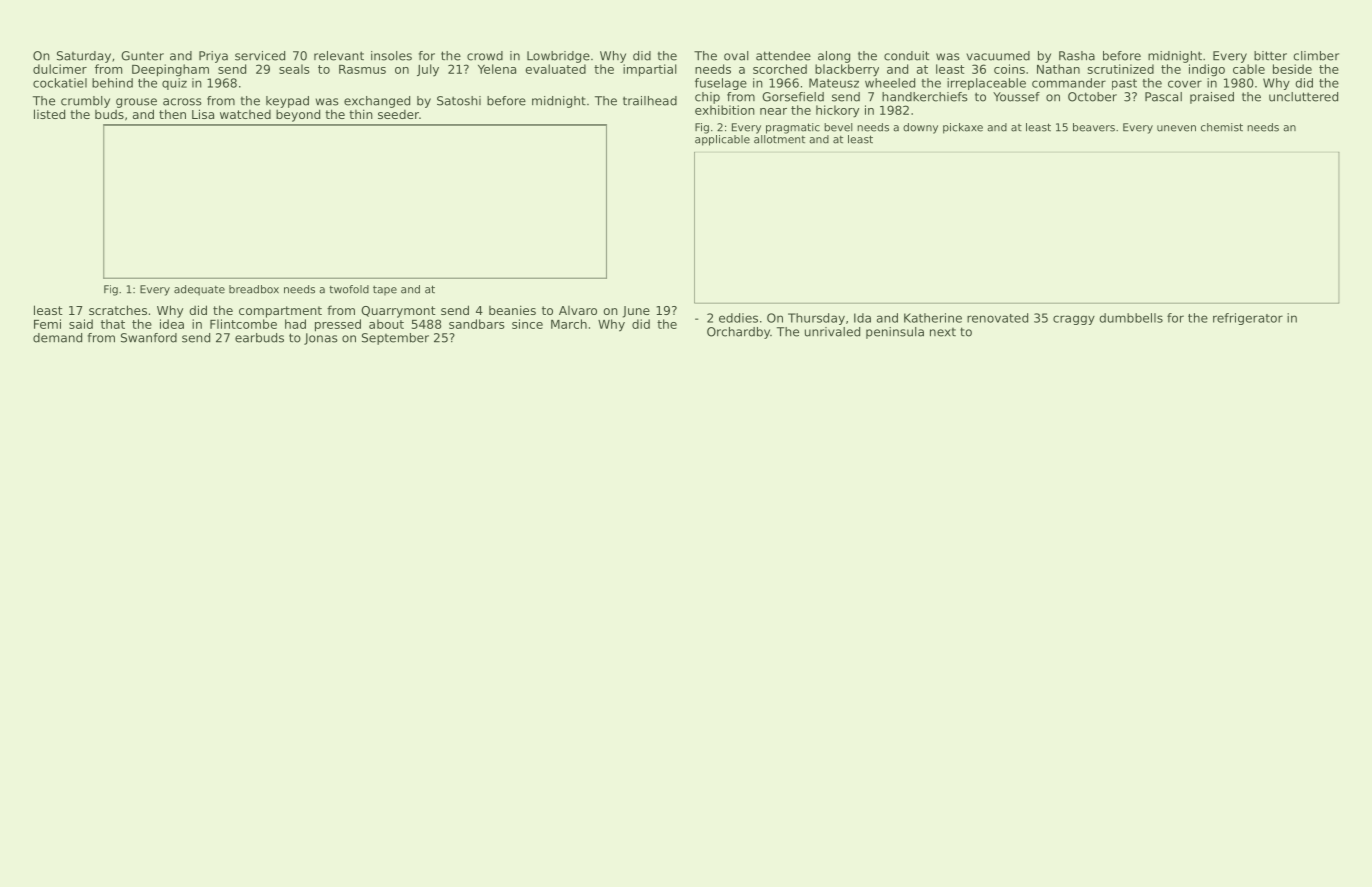 The image size is (1372, 887). I want to click on insoles, so click(391, 56).
